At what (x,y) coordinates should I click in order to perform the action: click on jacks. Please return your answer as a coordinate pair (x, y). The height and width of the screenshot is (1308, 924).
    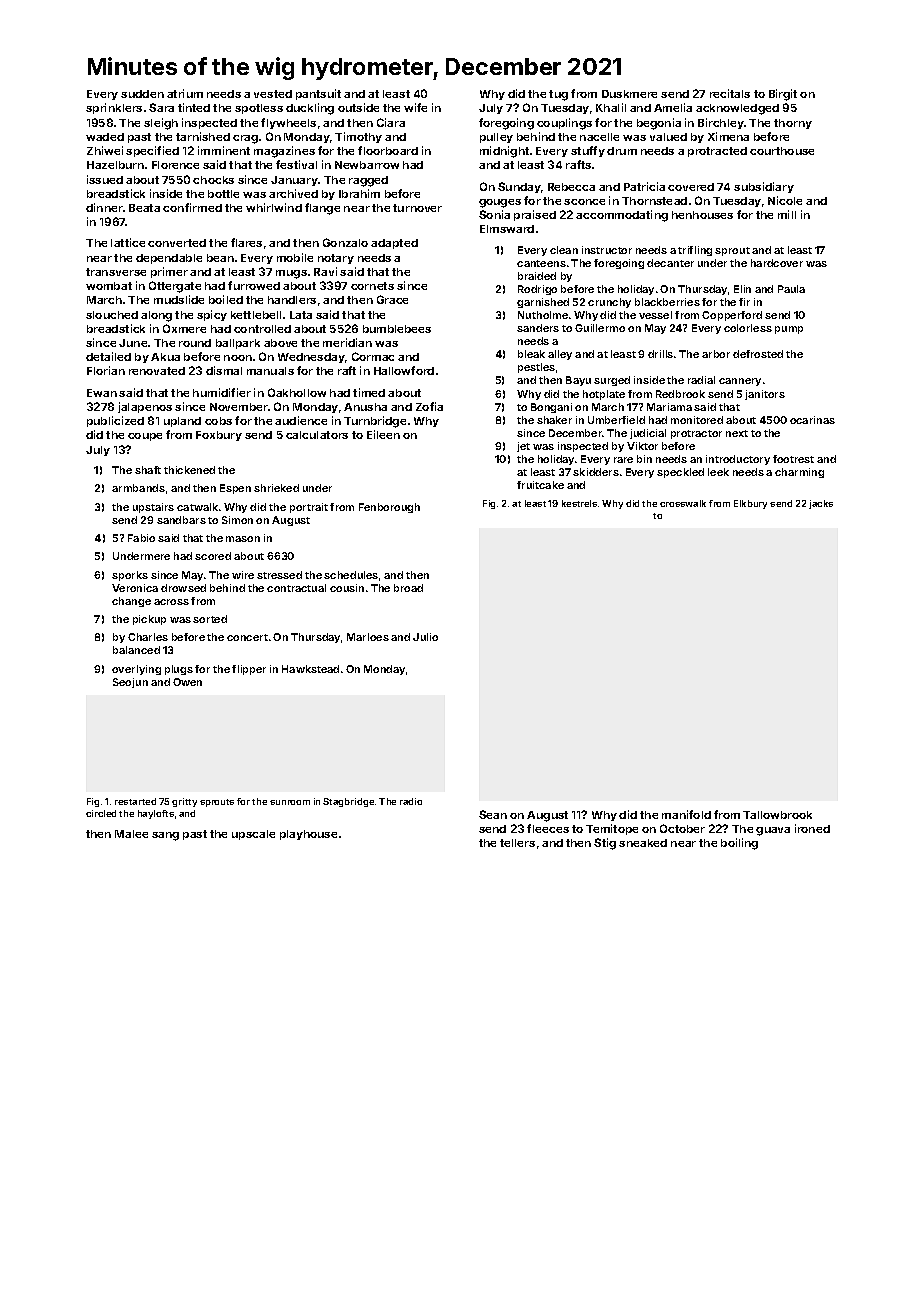
    Looking at the image, I should click on (821, 504).
